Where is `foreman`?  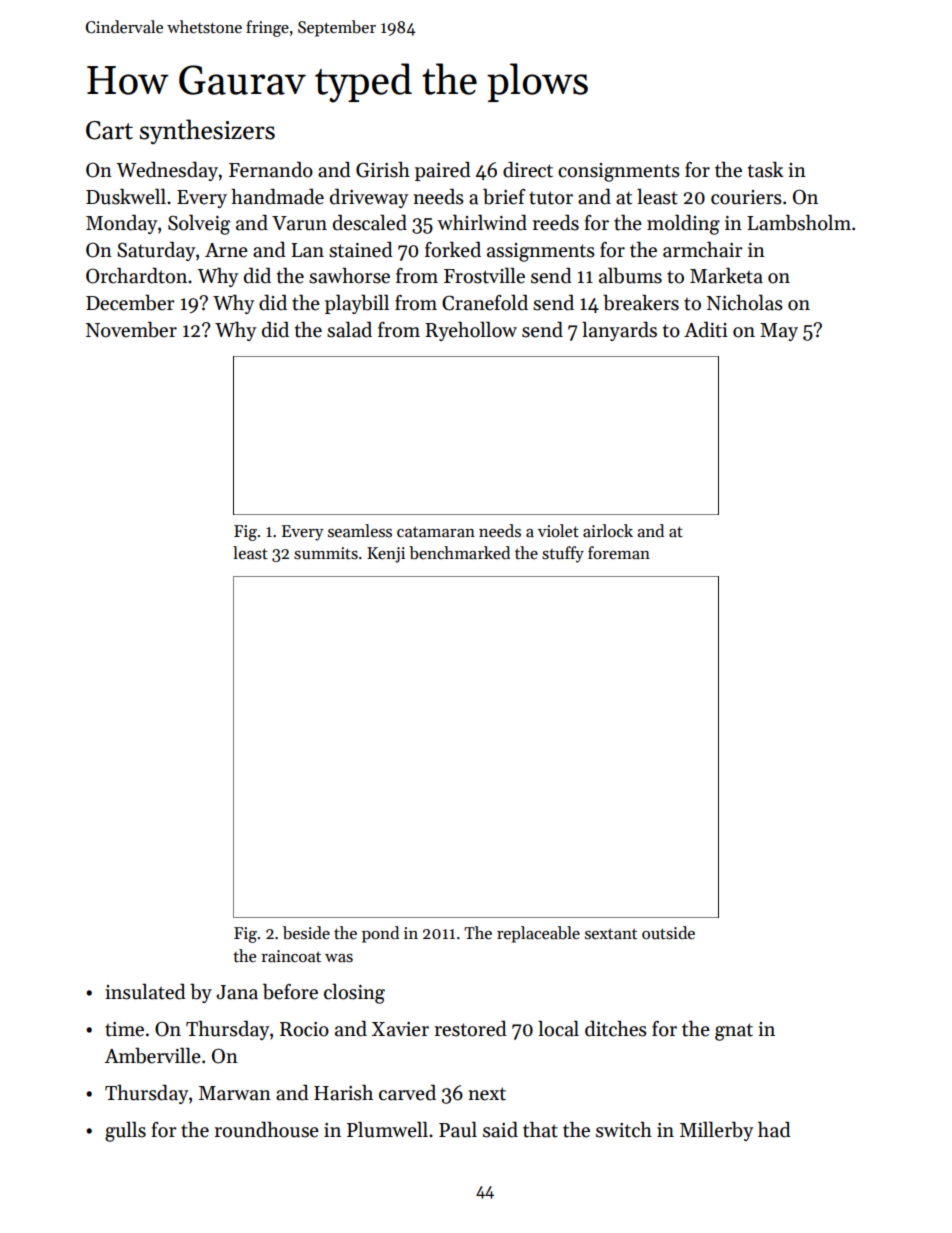
foreman is located at coordinates (619, 553).
